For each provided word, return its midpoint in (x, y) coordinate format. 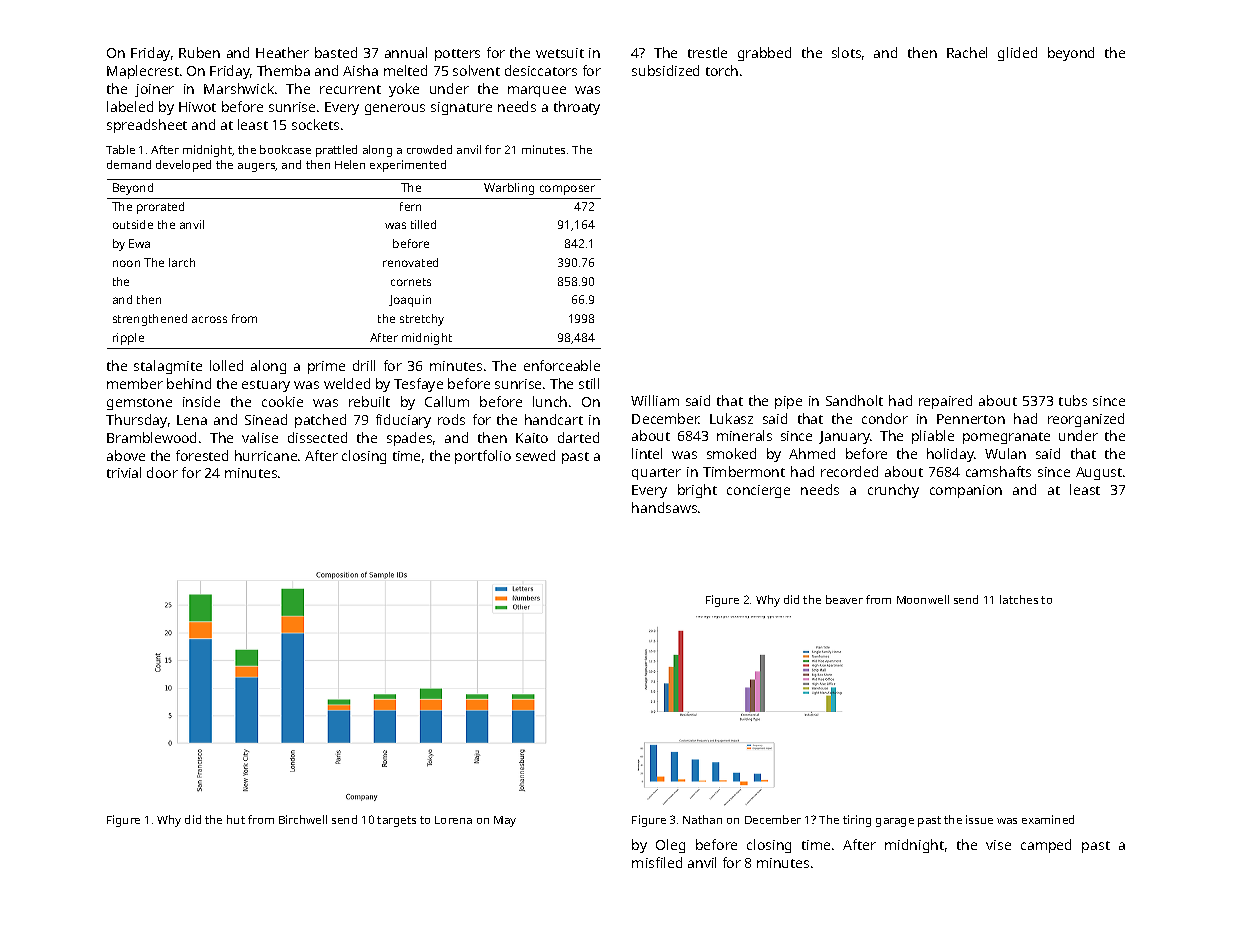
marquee (537, 91)
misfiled (657, 862)
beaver (844, 599)
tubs (1073, 400)
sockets (315, 124)
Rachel (967, 52)
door (162, 472)
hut (236, 819)
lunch (550, 401)
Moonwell (923, 599)
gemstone (139, 404)
